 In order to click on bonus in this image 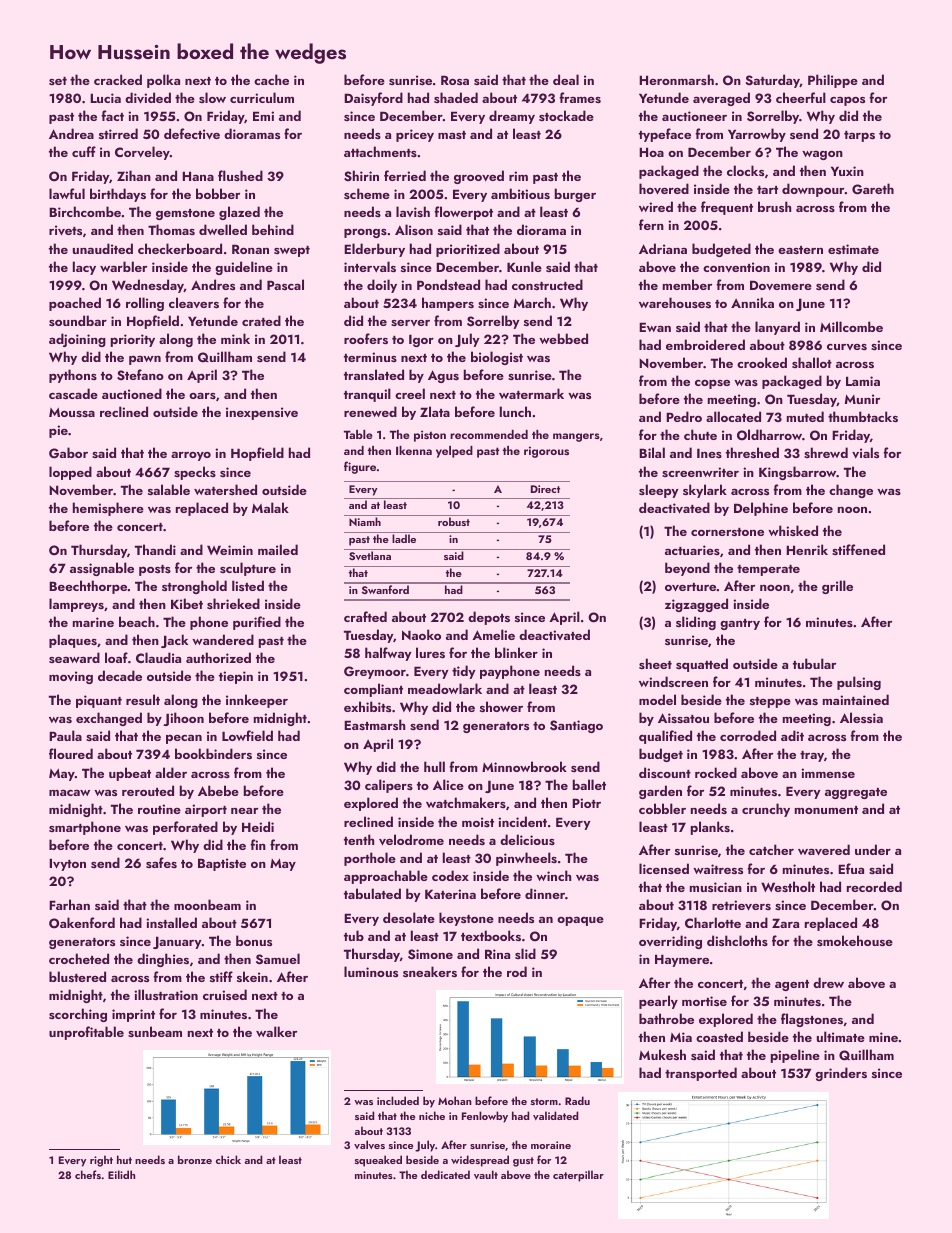, I will do `click(254, 940)`.
